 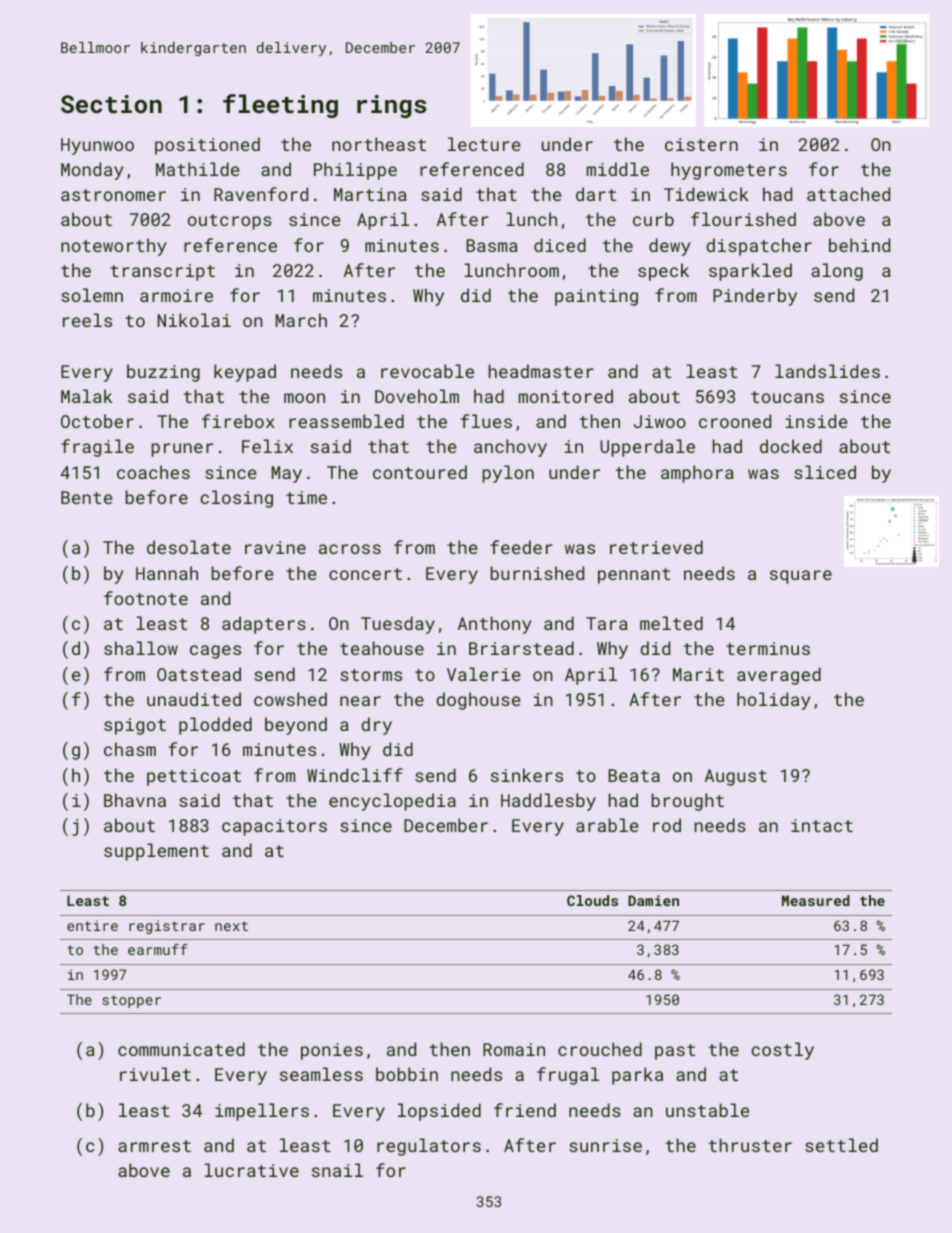 I want to click on Philippe, so click(x=355, y=171).
